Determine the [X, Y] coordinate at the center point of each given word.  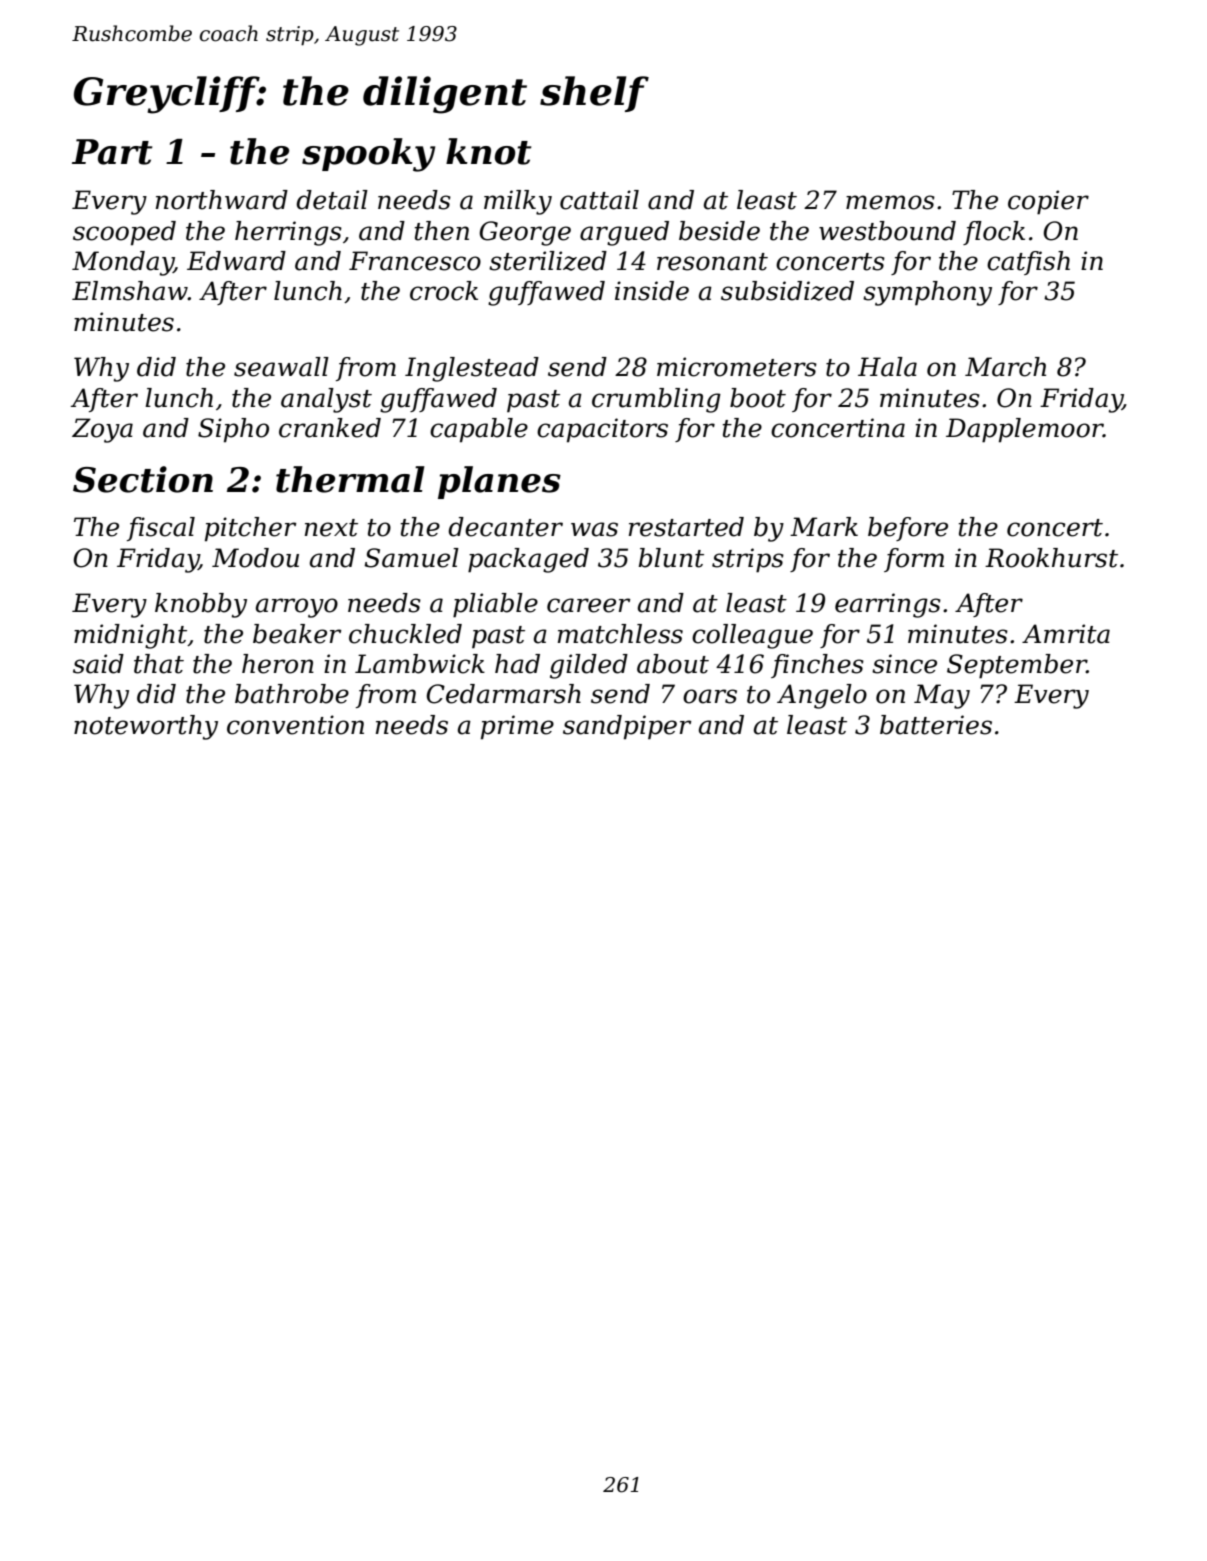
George [525, 233]
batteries [936, 725]
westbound [887, 231]
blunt [671, 558]
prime [517, 727]
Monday [123, 263]
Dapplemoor [1024, 430]
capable [479, 430]
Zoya [102, 430]
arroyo [297, 608]
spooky [368, 155]
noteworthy [146, 727]
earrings [888, 605]
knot [488, 151]
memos [890, 202]
